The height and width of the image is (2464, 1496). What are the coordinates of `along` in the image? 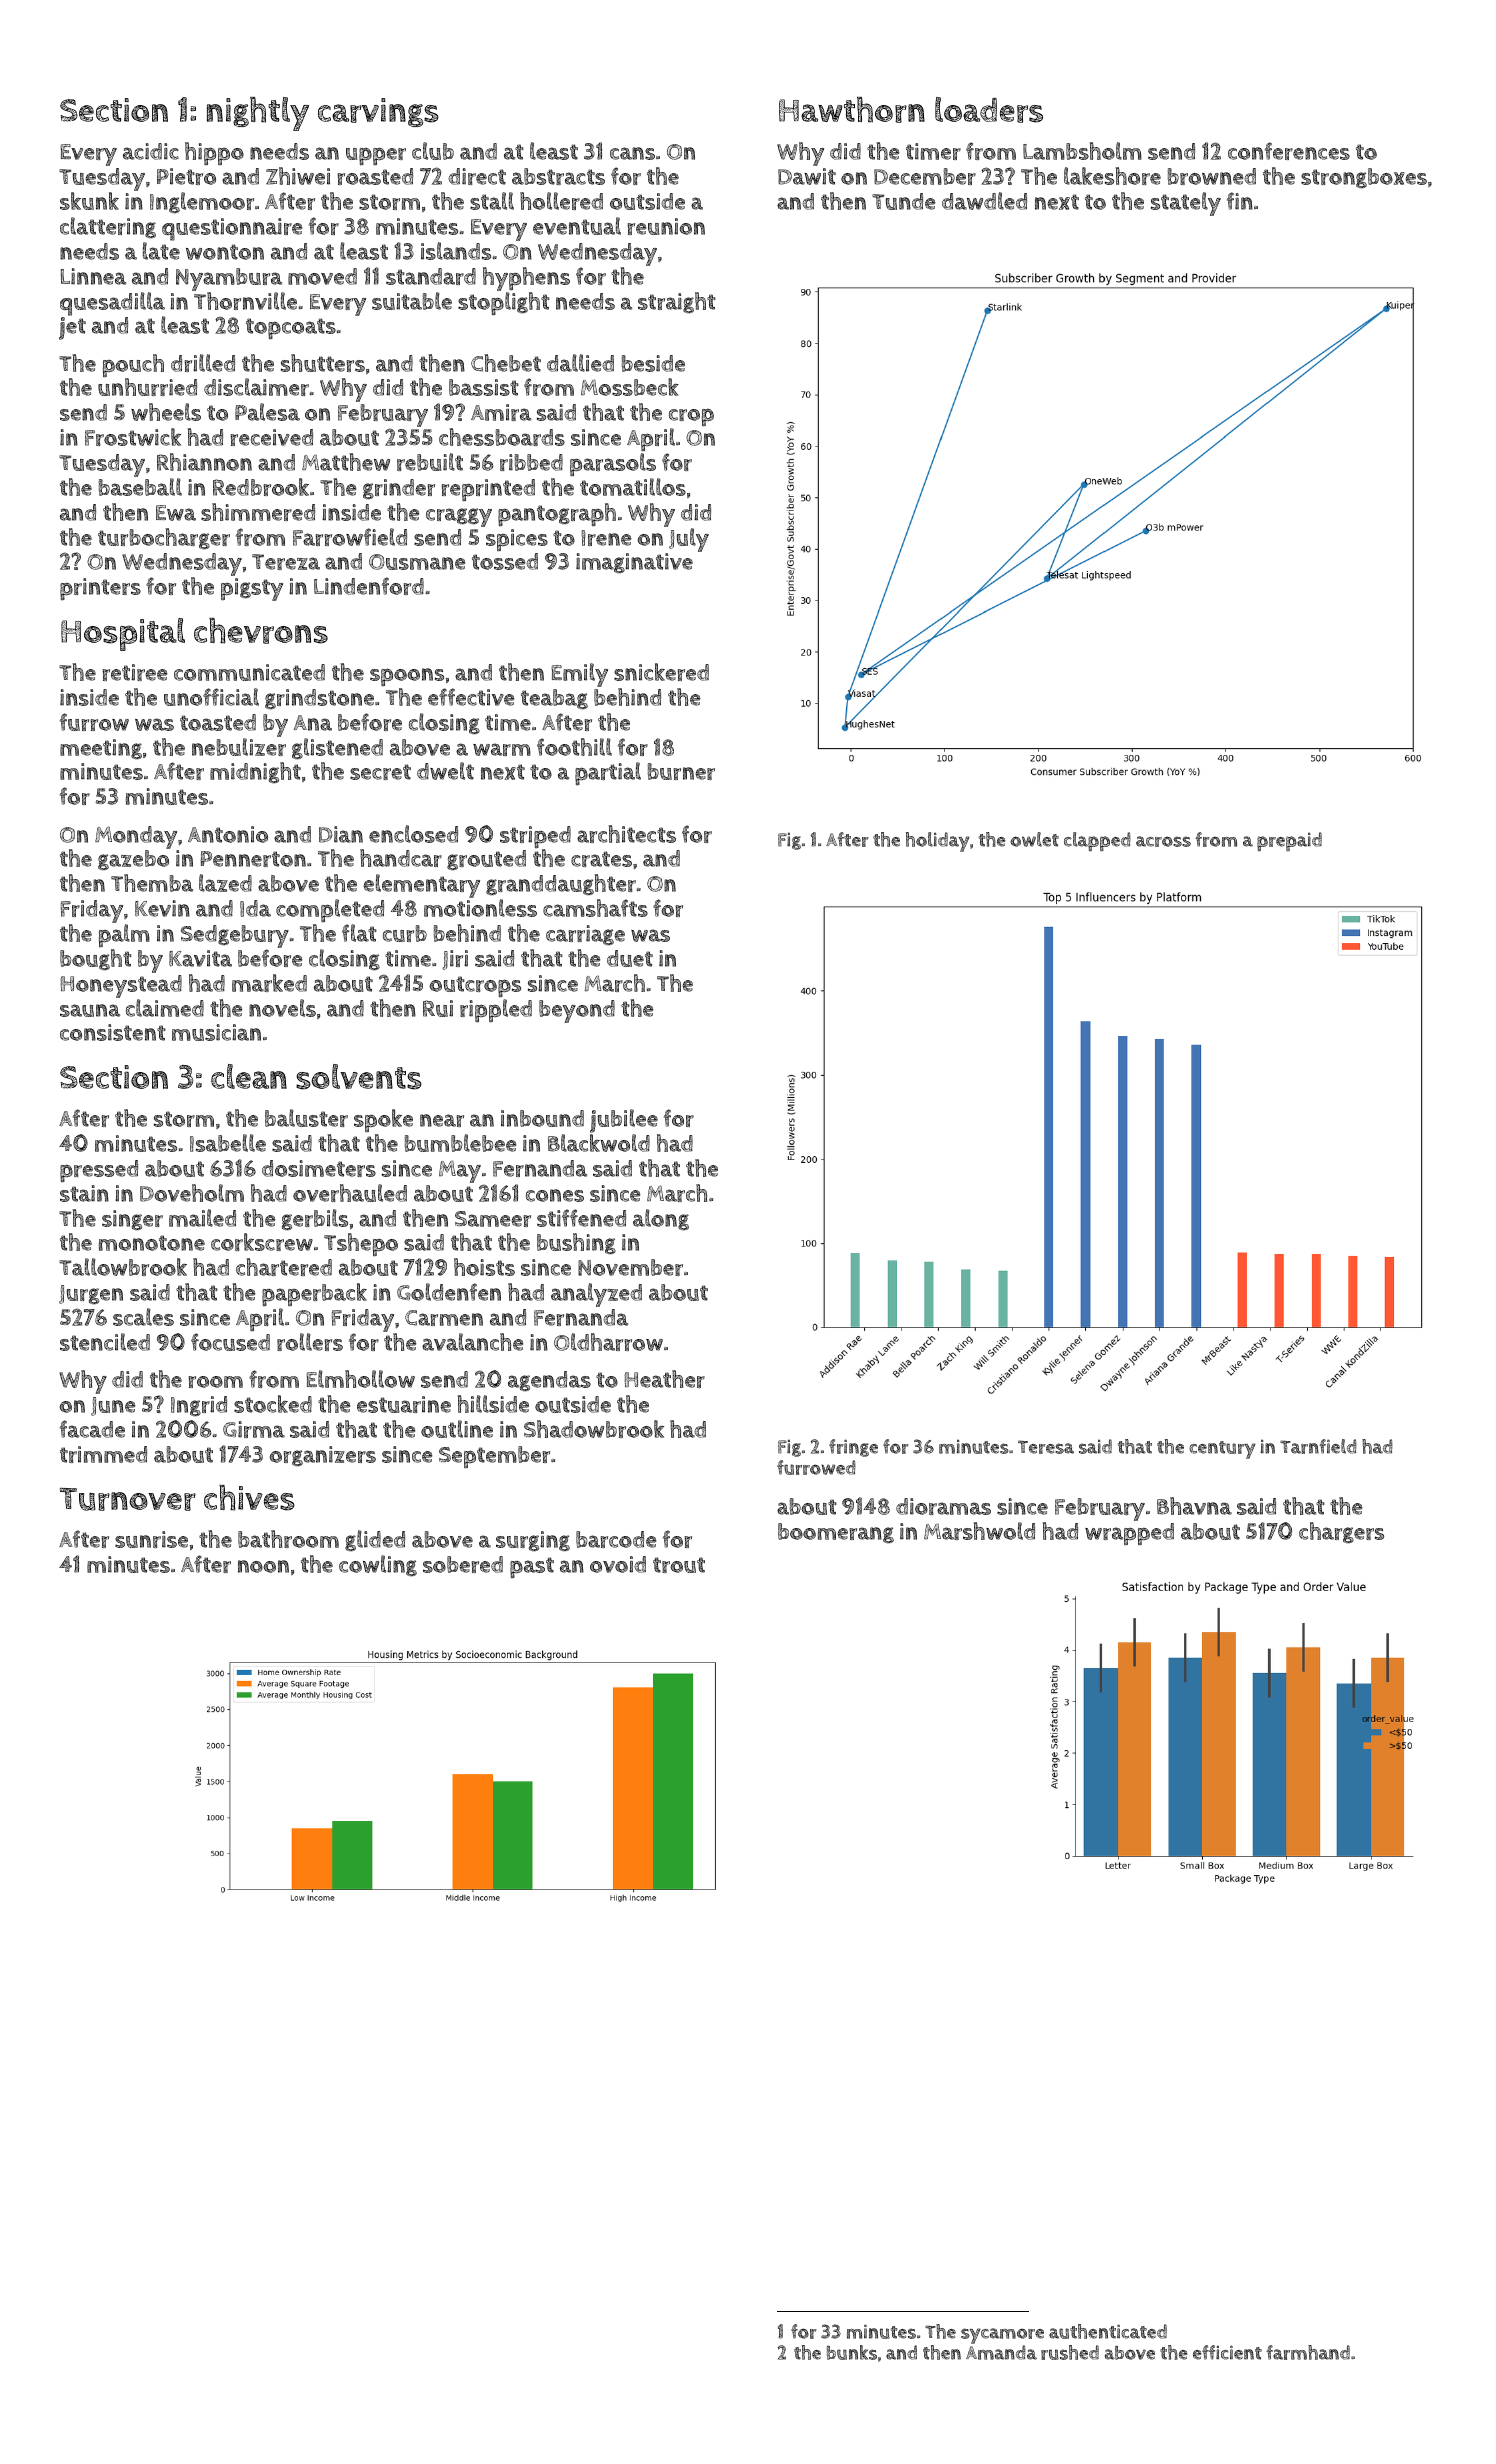 It's located at (661, 1219).
